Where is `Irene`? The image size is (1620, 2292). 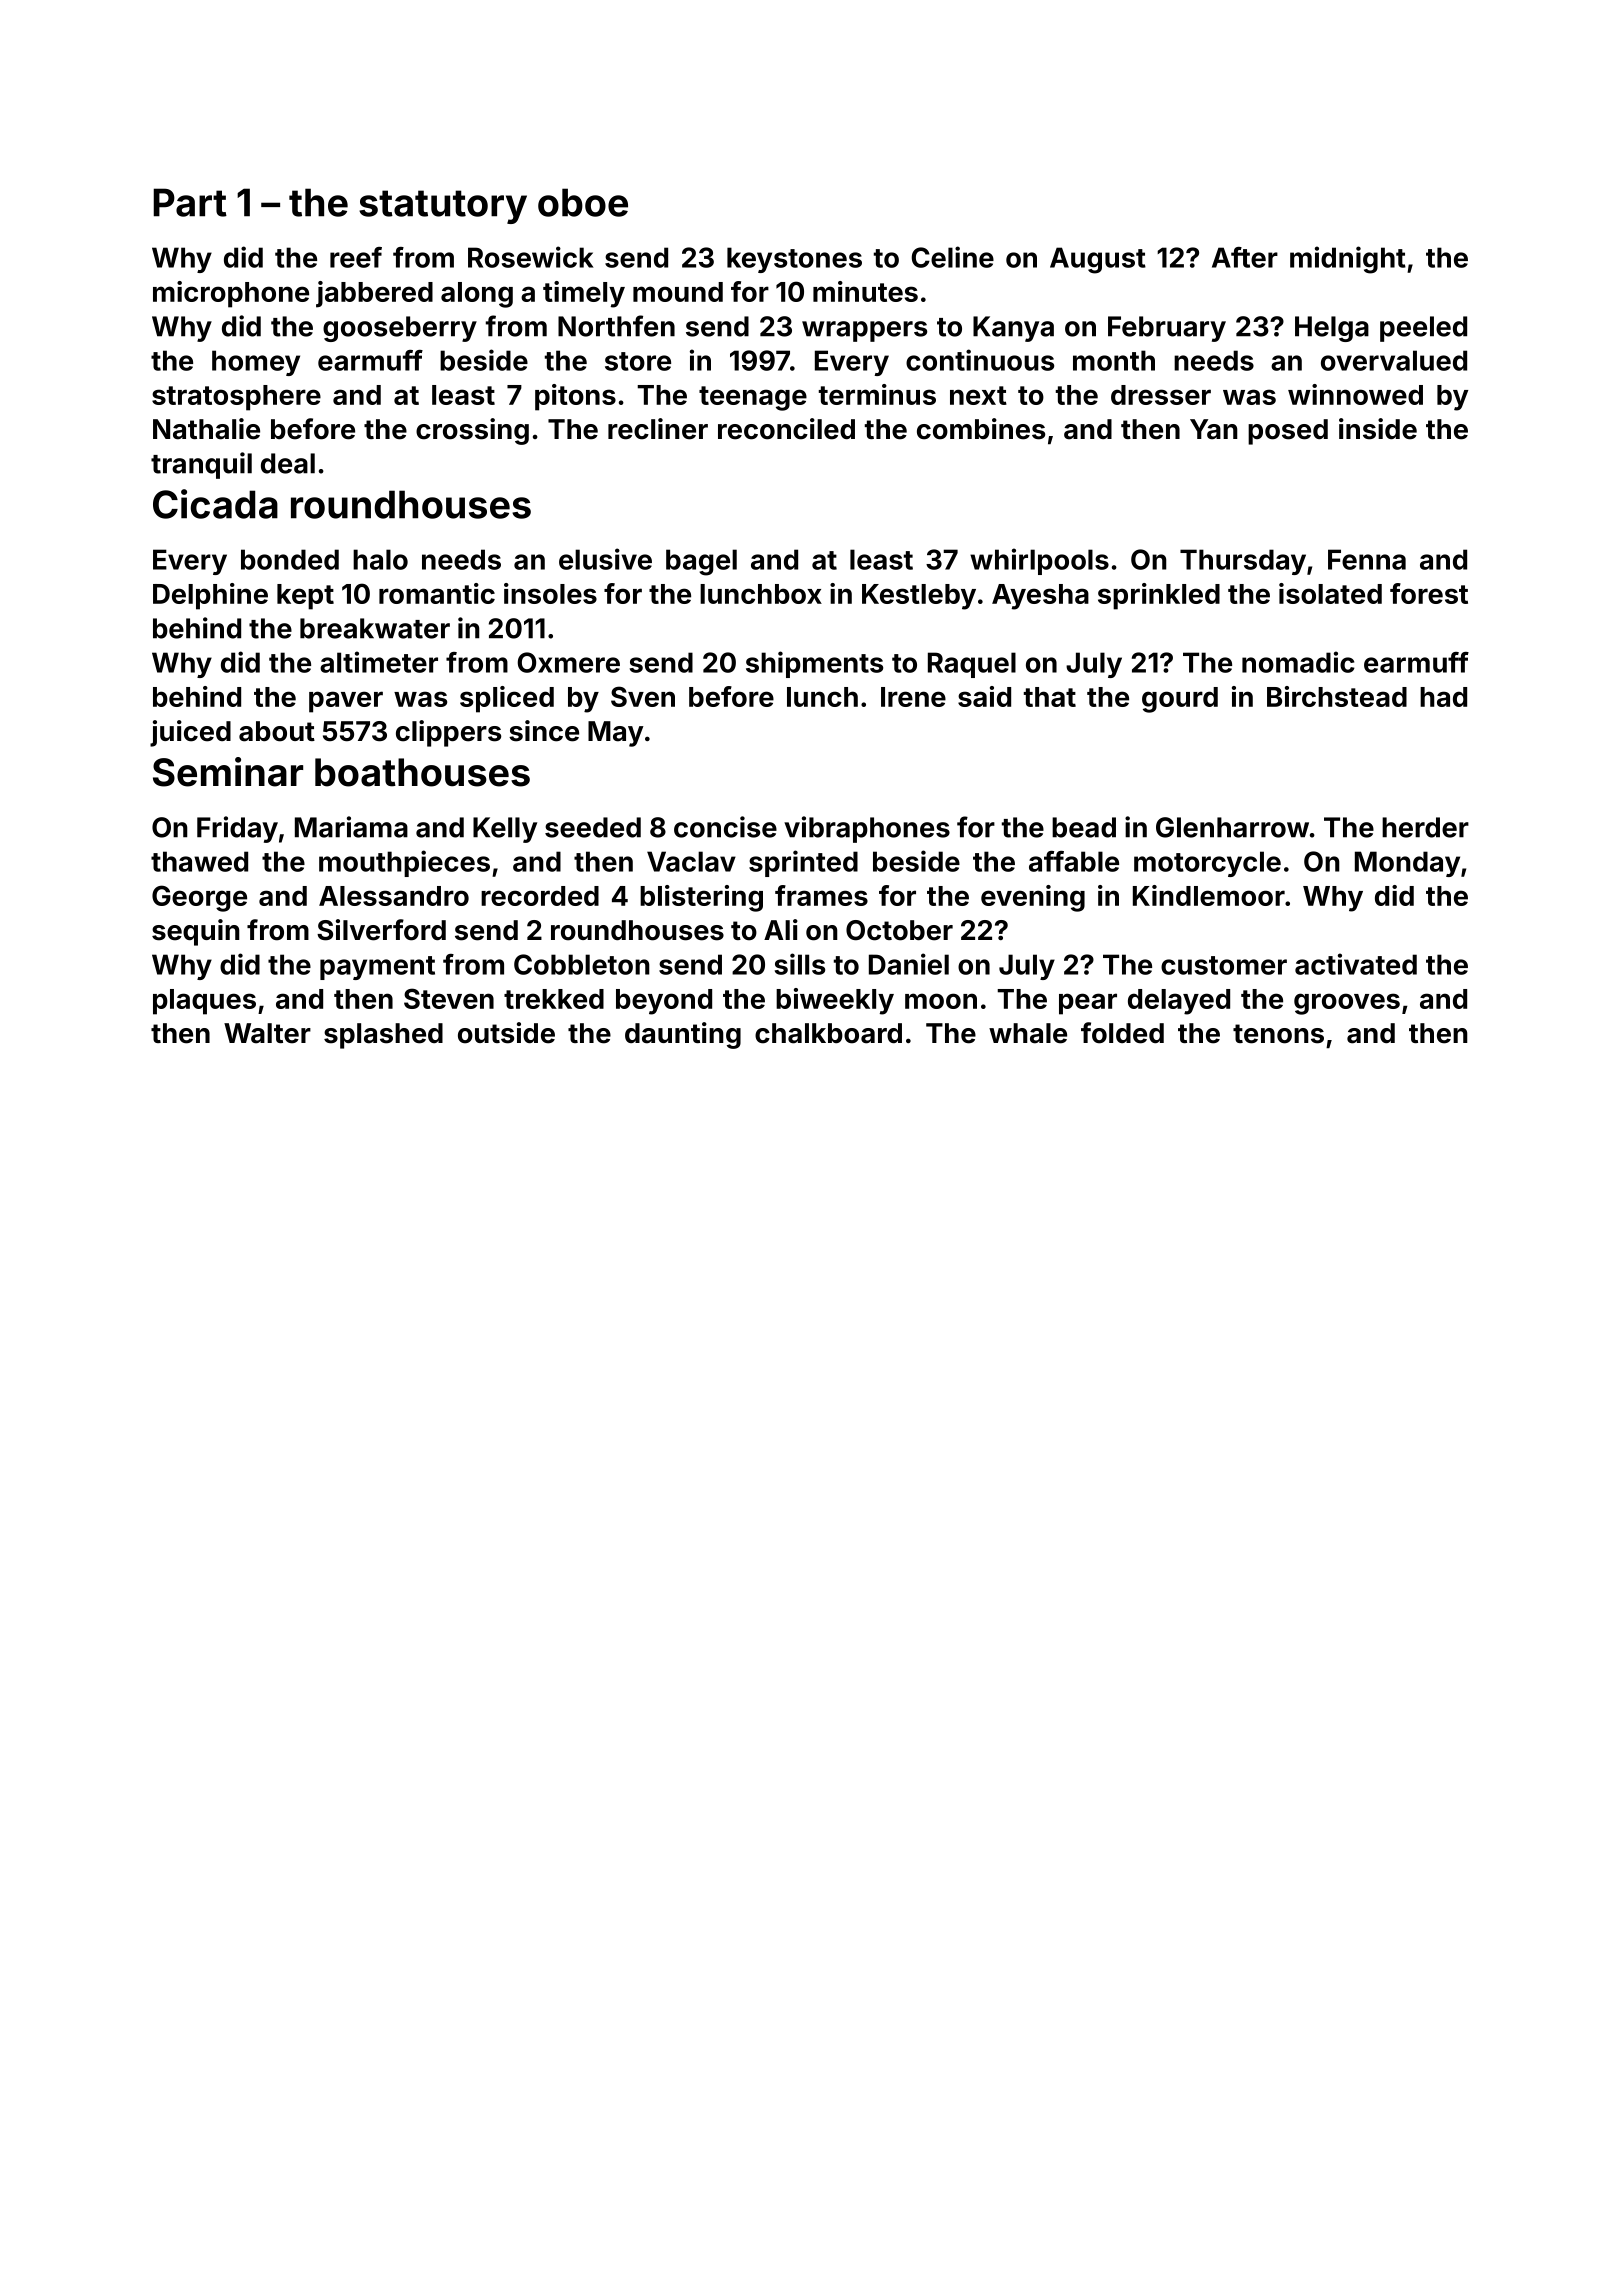
Irene is located at coordinates (913, 697).
